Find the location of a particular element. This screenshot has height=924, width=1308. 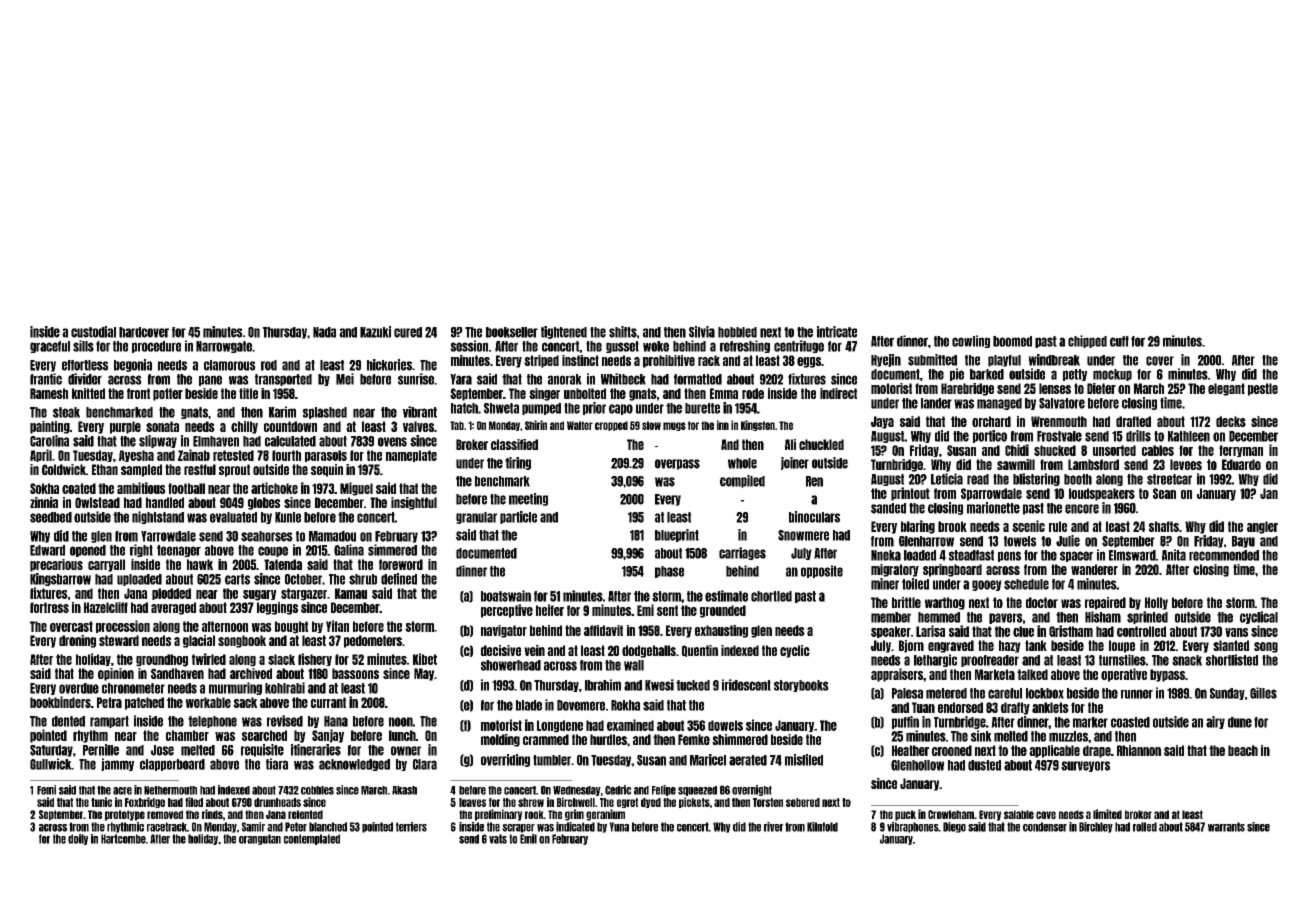

Sunday is located at coordinates (1227, 694).
